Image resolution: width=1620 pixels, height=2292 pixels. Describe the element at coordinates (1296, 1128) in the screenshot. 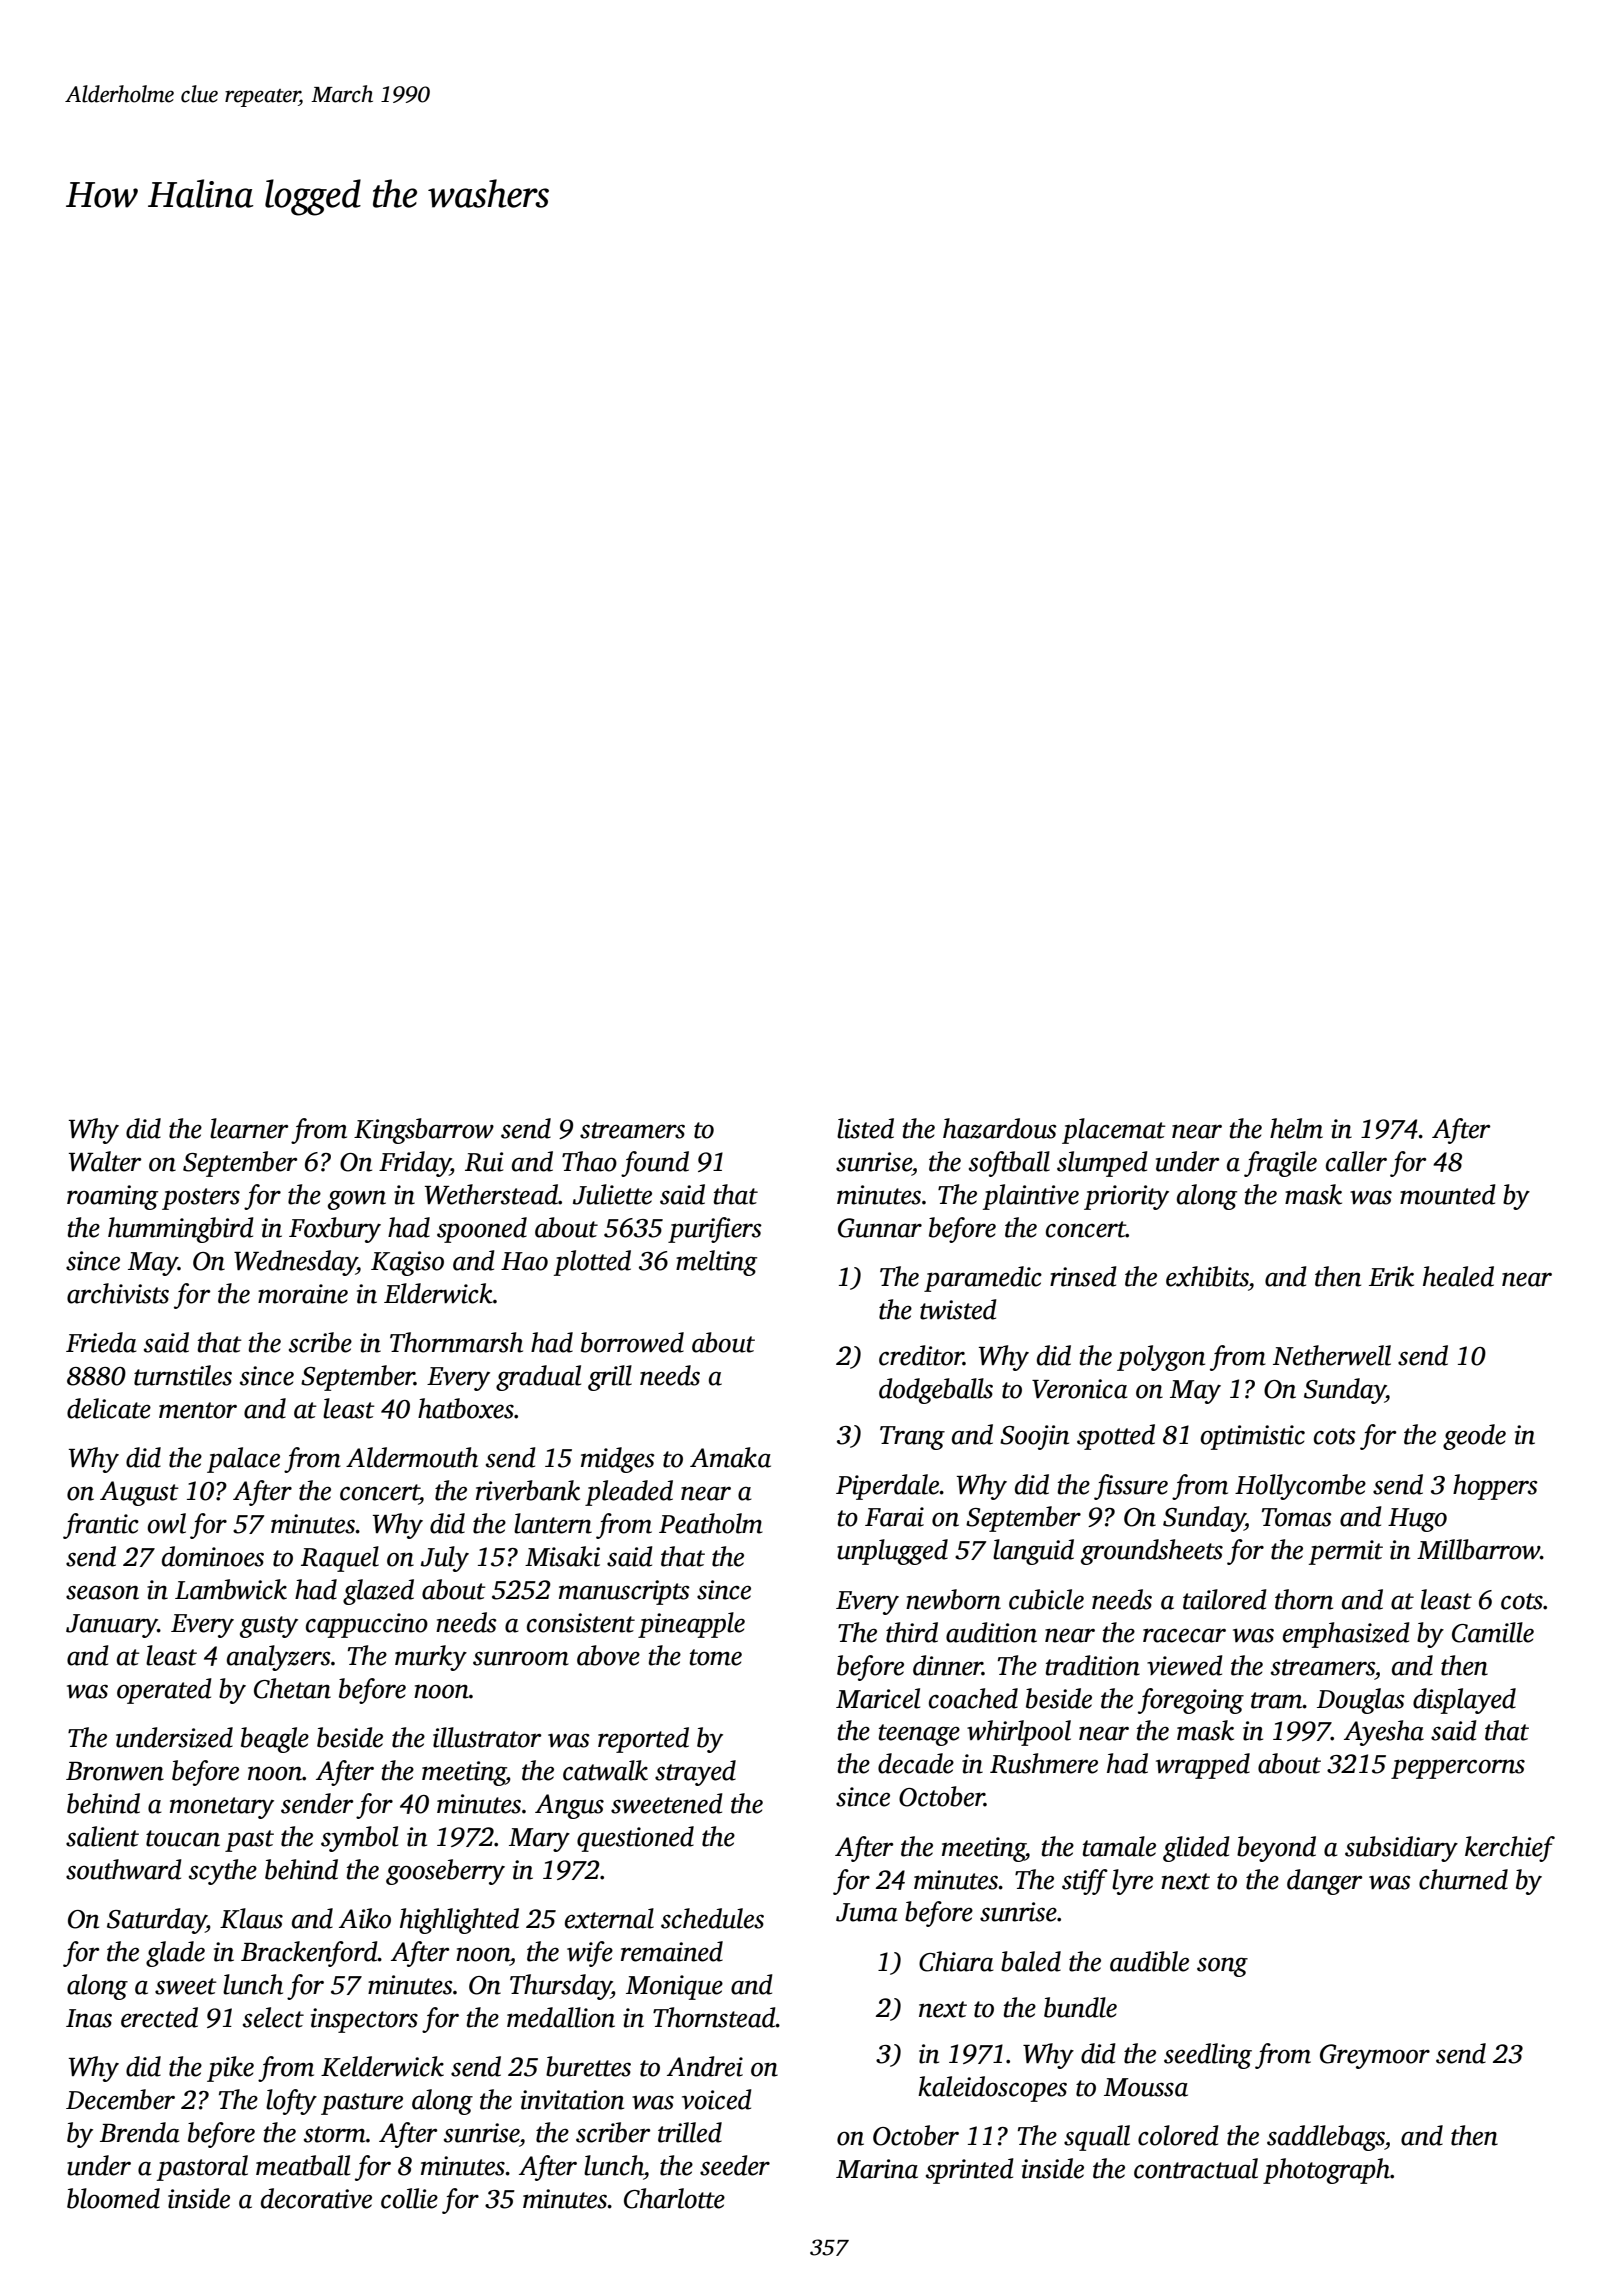

I see `helm` at that location.
